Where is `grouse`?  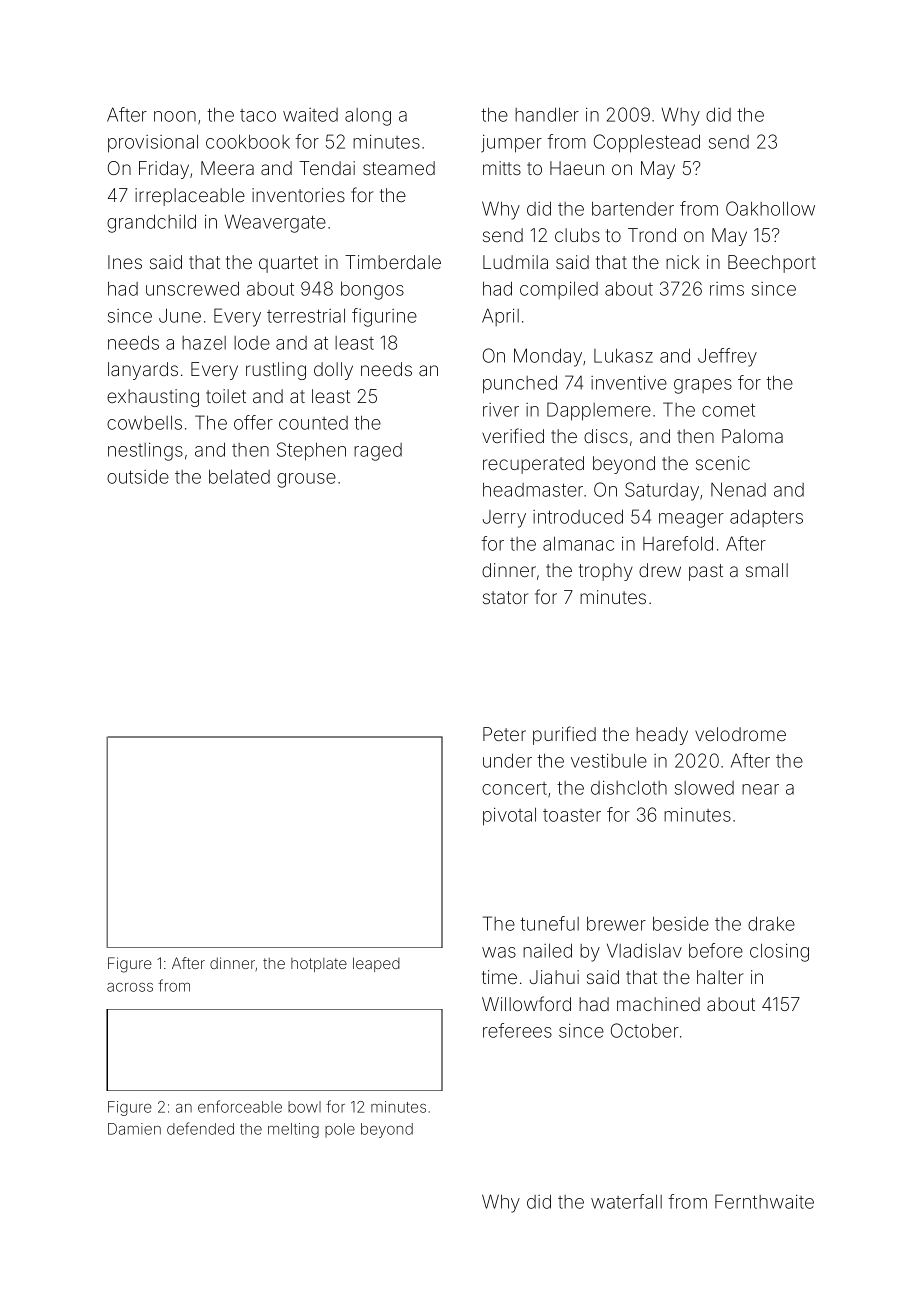
grouse is located at coordinates (306, 480).
